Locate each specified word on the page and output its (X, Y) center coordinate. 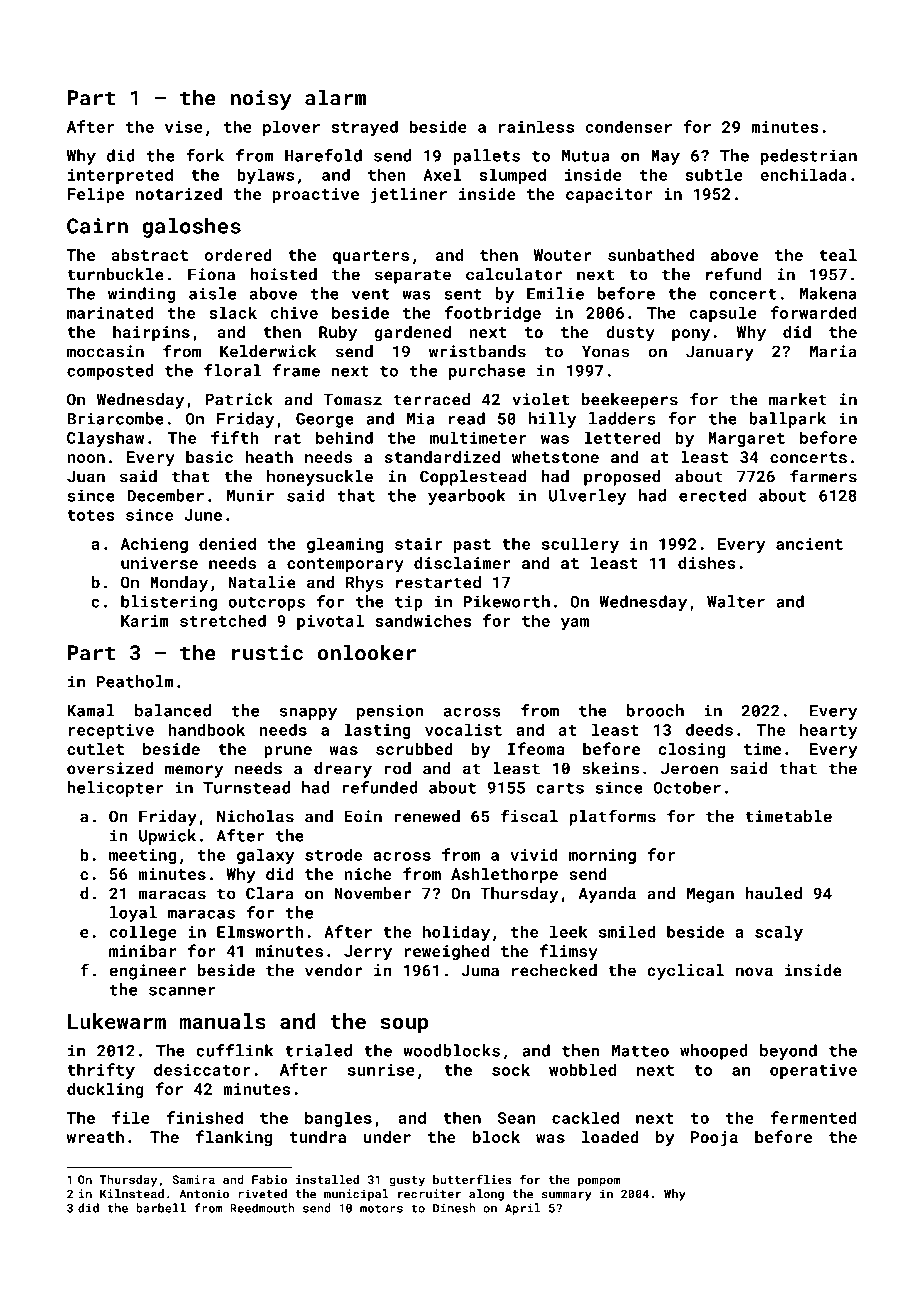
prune (288, 752)
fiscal (529, 816)
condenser (628, 126)
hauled (773, 893)
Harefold (323, 155)
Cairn (97, 226)
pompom (599, 1182)
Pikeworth (506, 601)
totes (91, 515)
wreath (95, 1137)
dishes (707, 563)
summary (567, 1196)
